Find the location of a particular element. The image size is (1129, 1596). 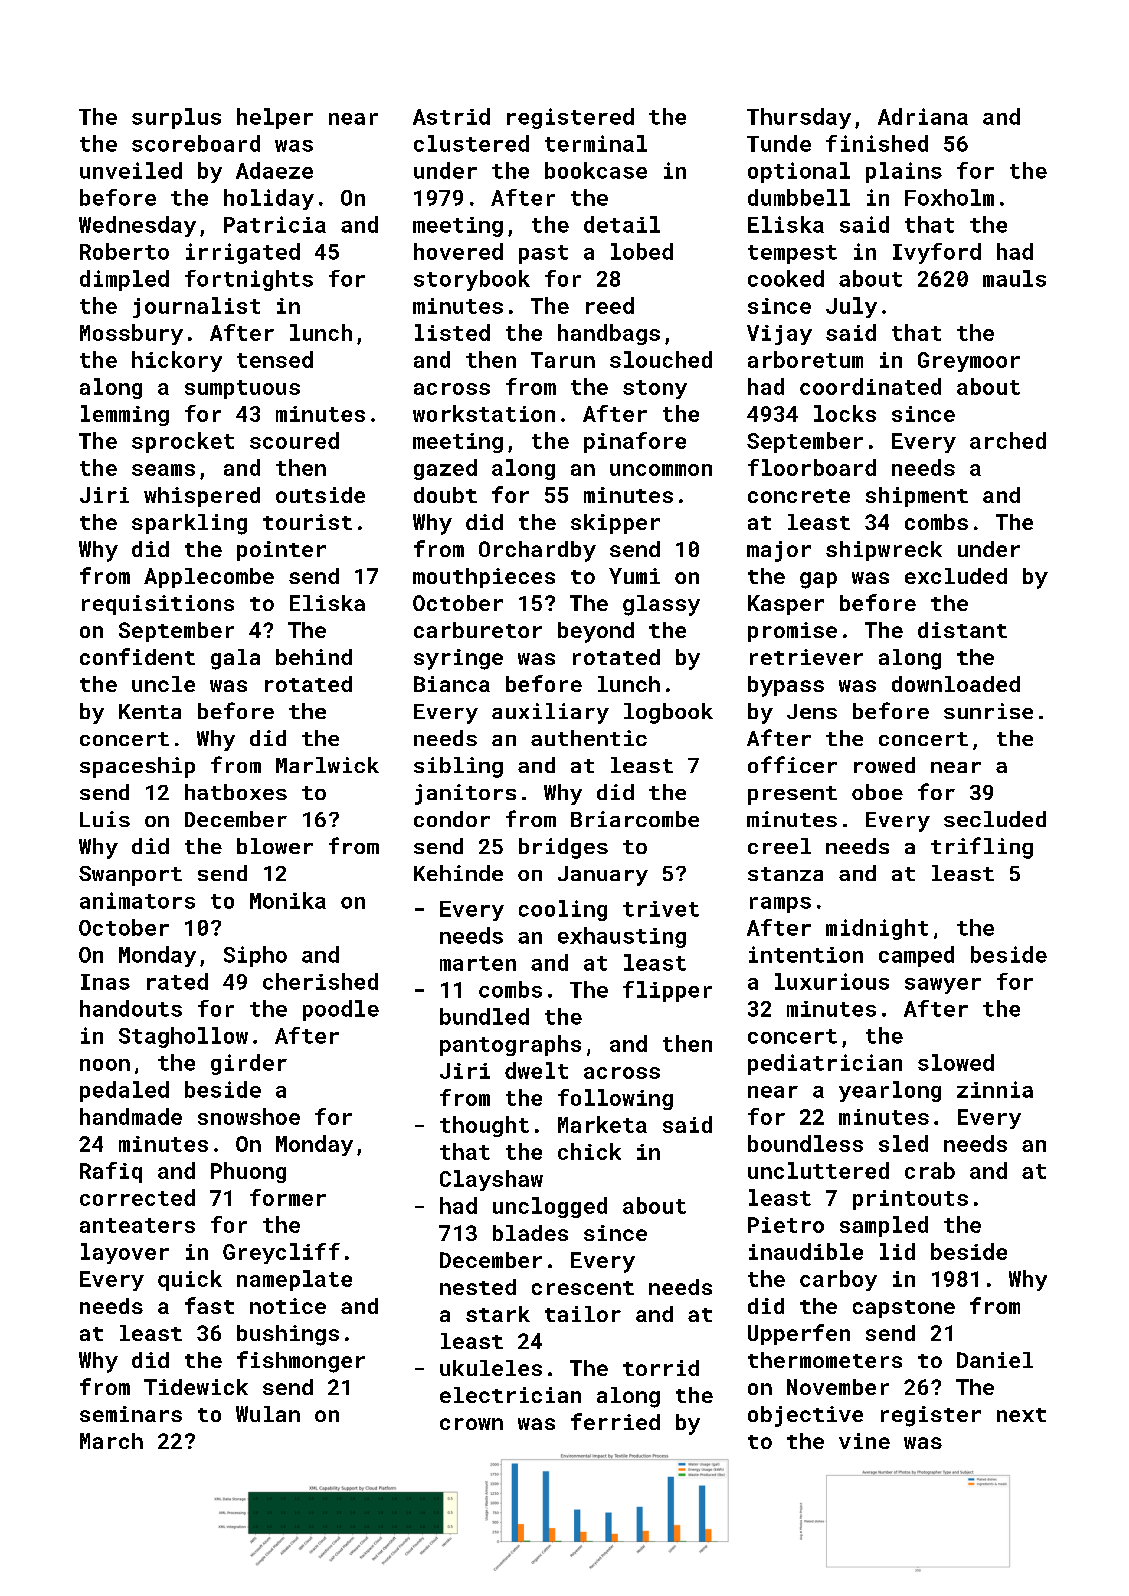

pedaled is located at coordinates (124, 1091).
